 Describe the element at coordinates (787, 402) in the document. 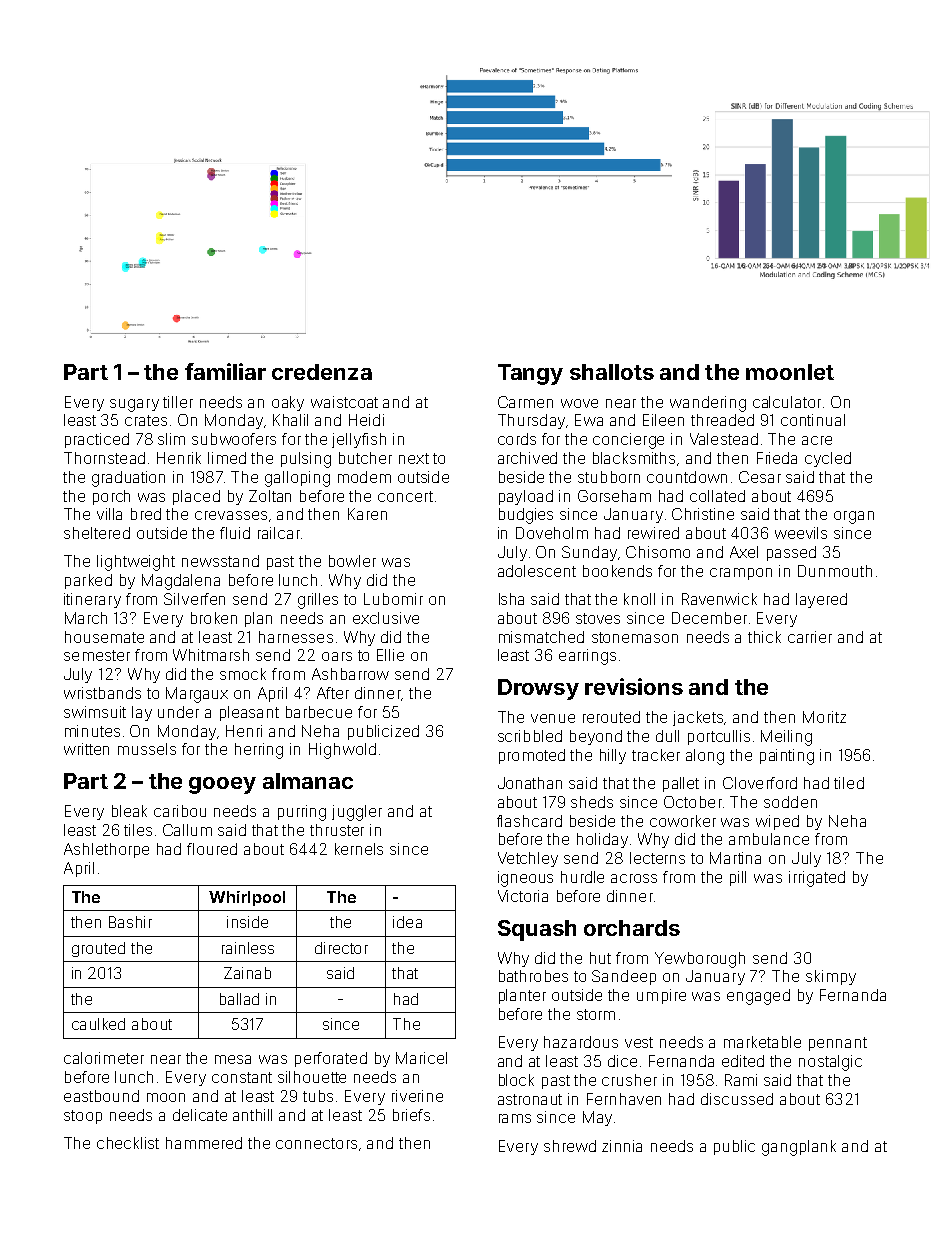

I see `calculator` at that location.
